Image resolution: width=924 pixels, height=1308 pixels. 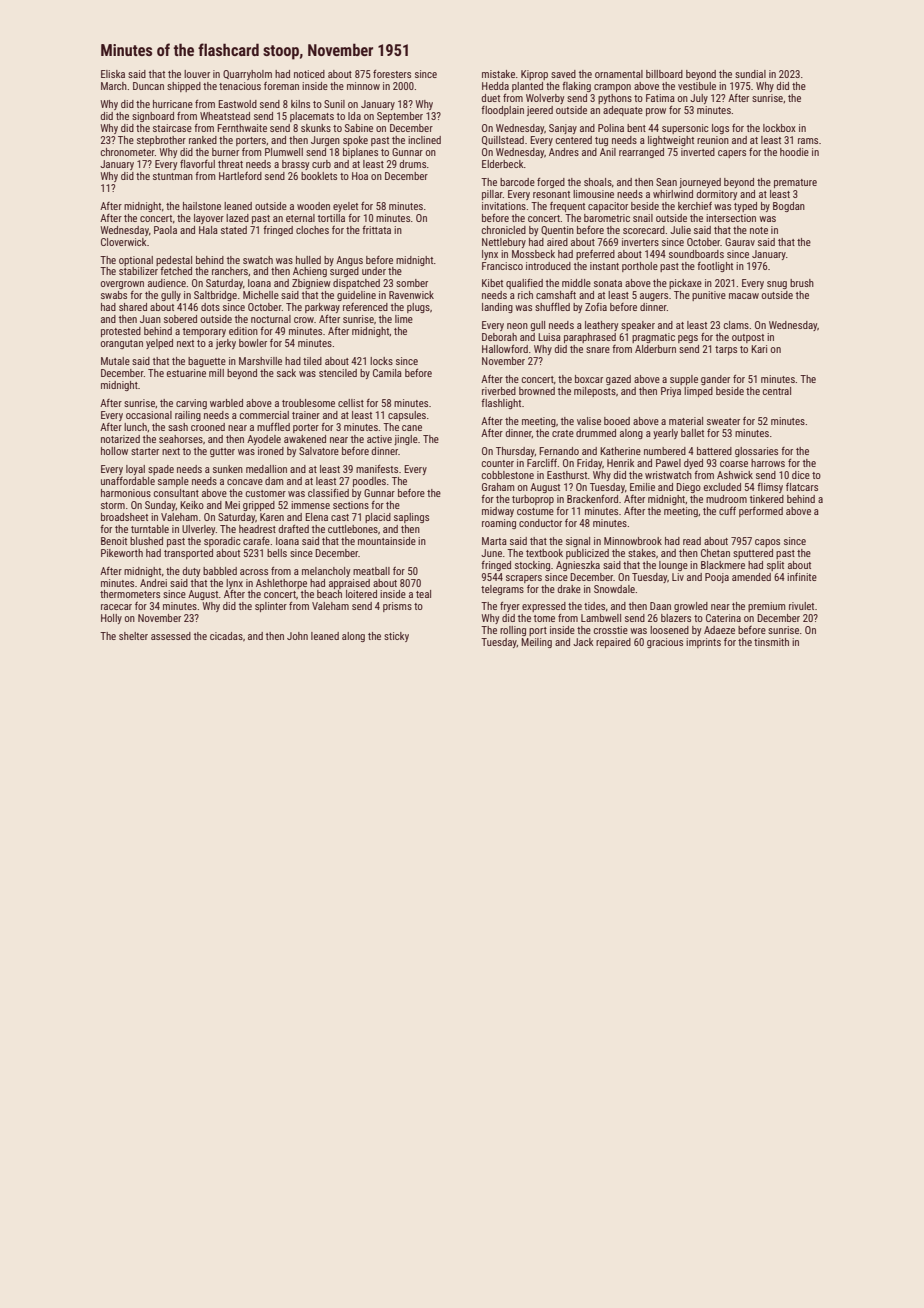 What do you see at coordinates (197, 74) in the screenshot?
I see `louver` at bounding box center [197, 74].
